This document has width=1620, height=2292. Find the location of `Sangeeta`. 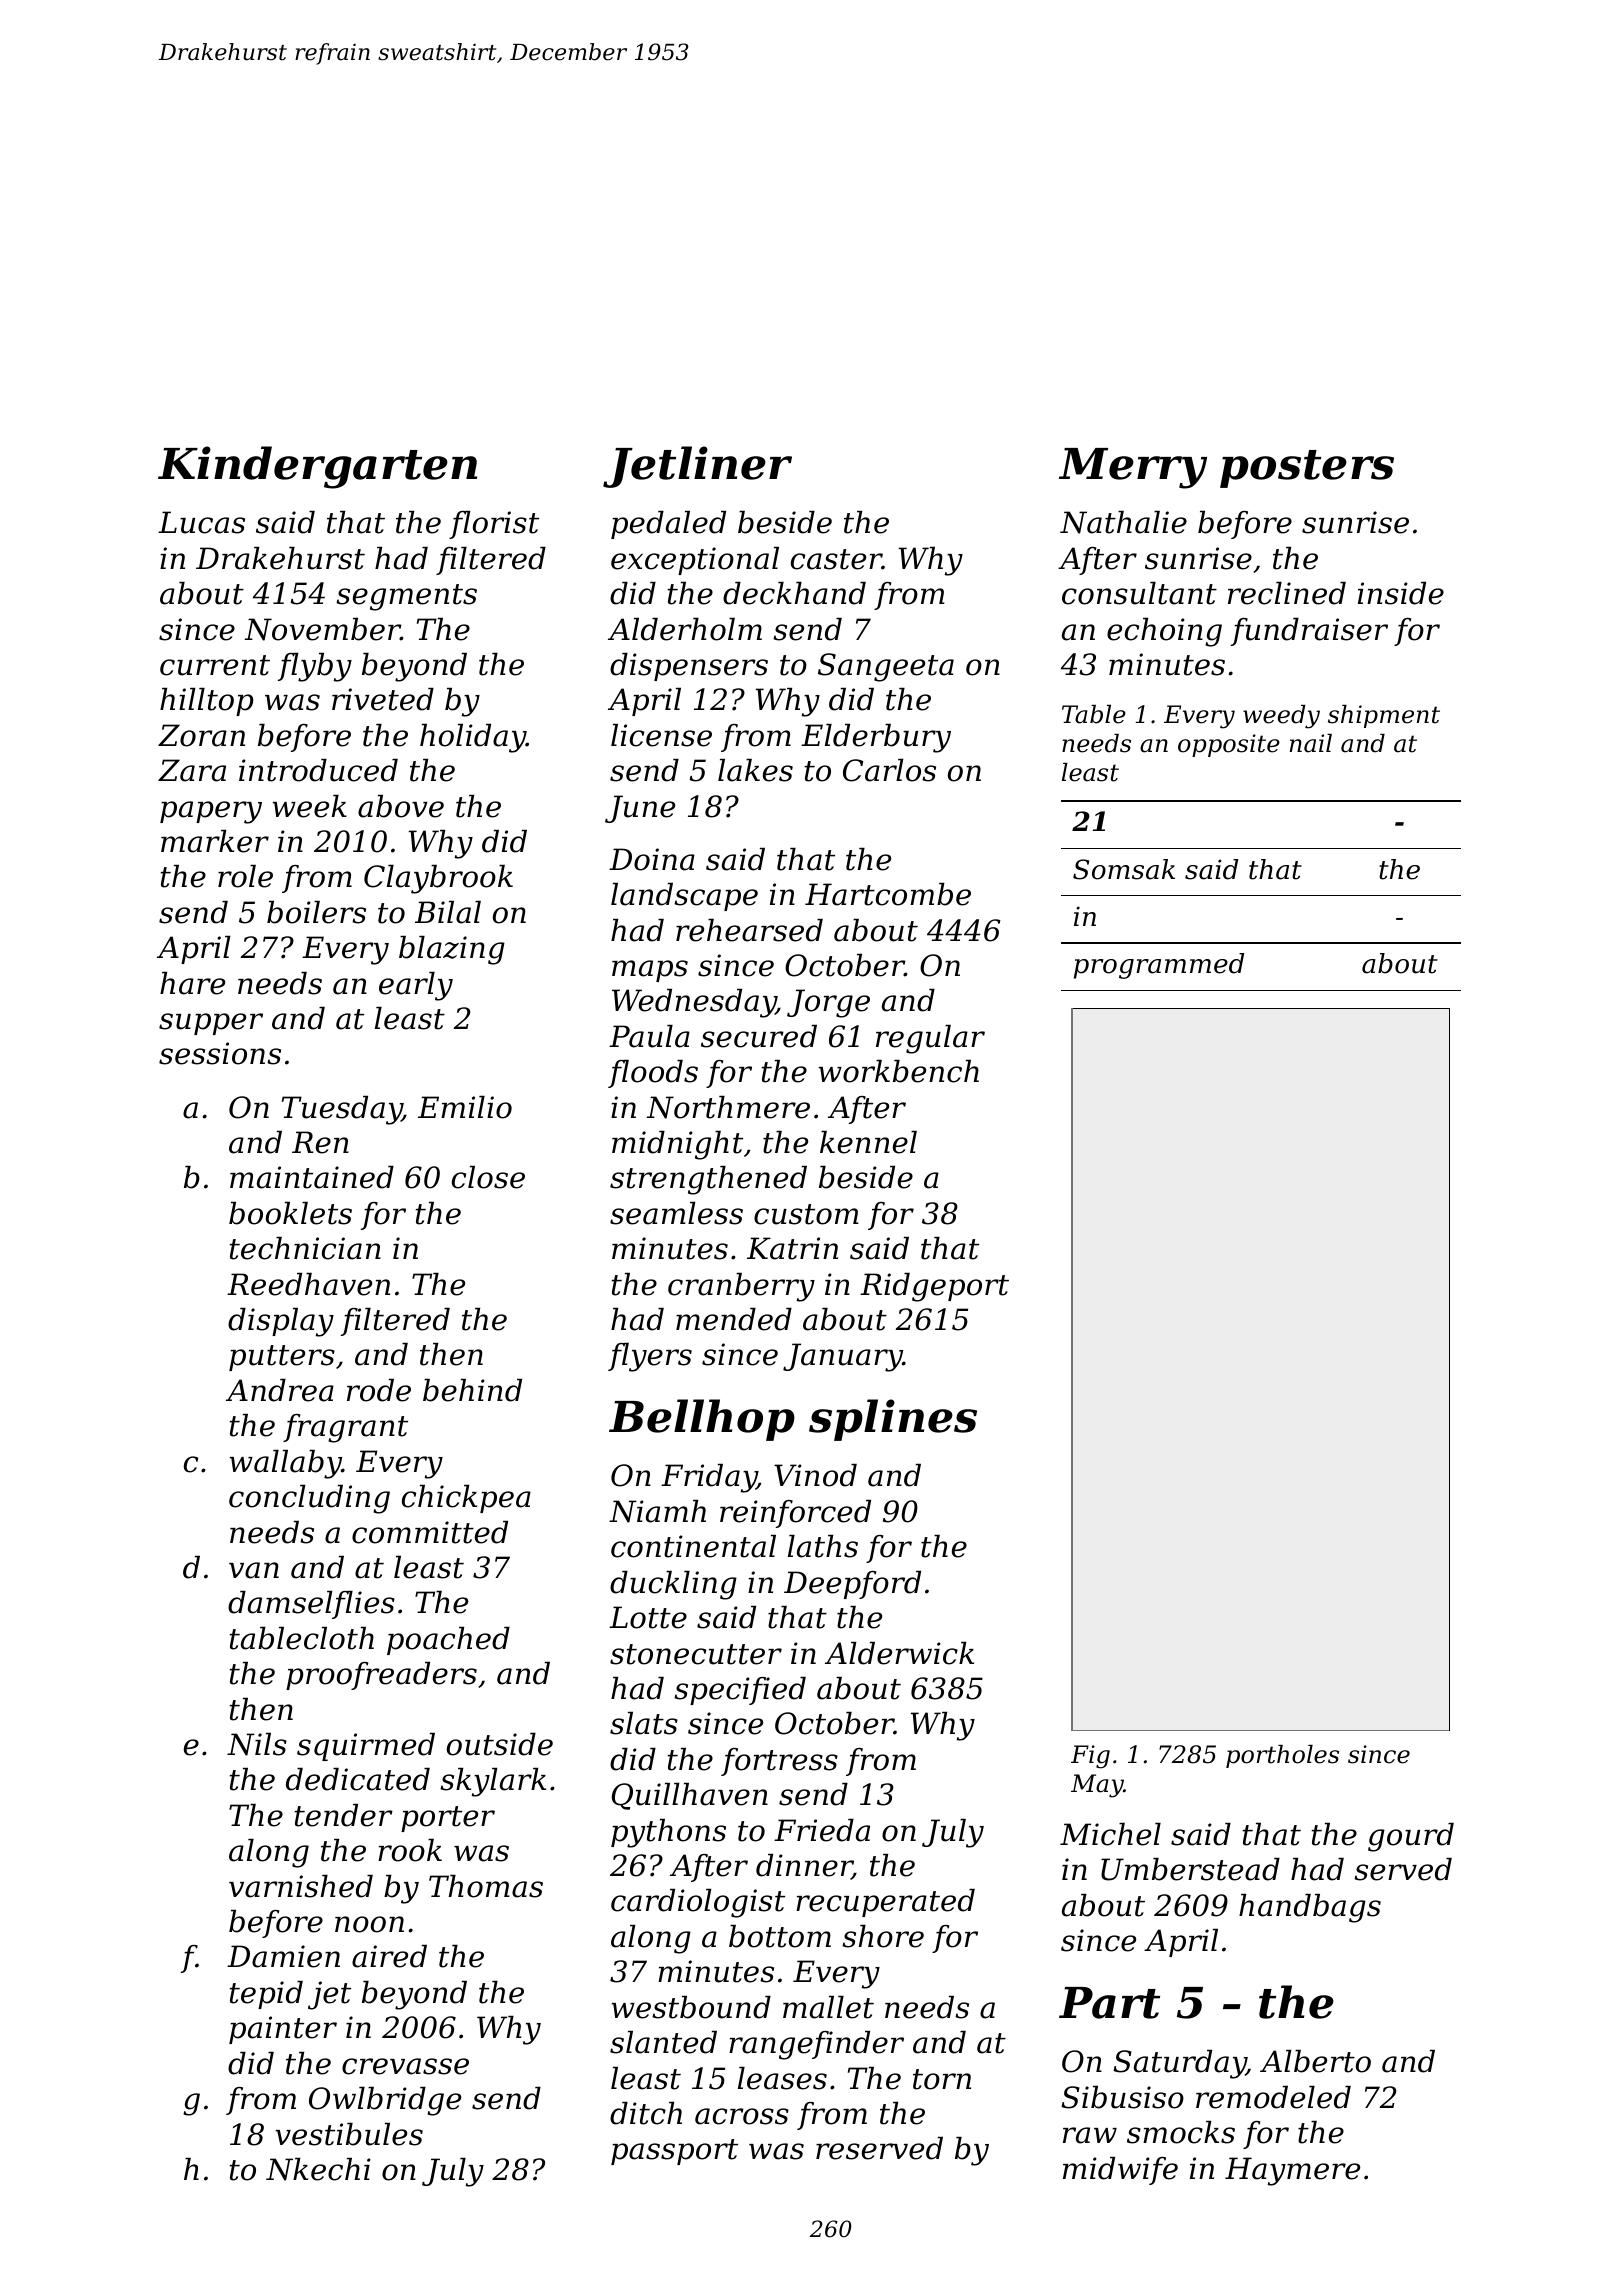

Sangeeta is located at coordinates (886, 667).
